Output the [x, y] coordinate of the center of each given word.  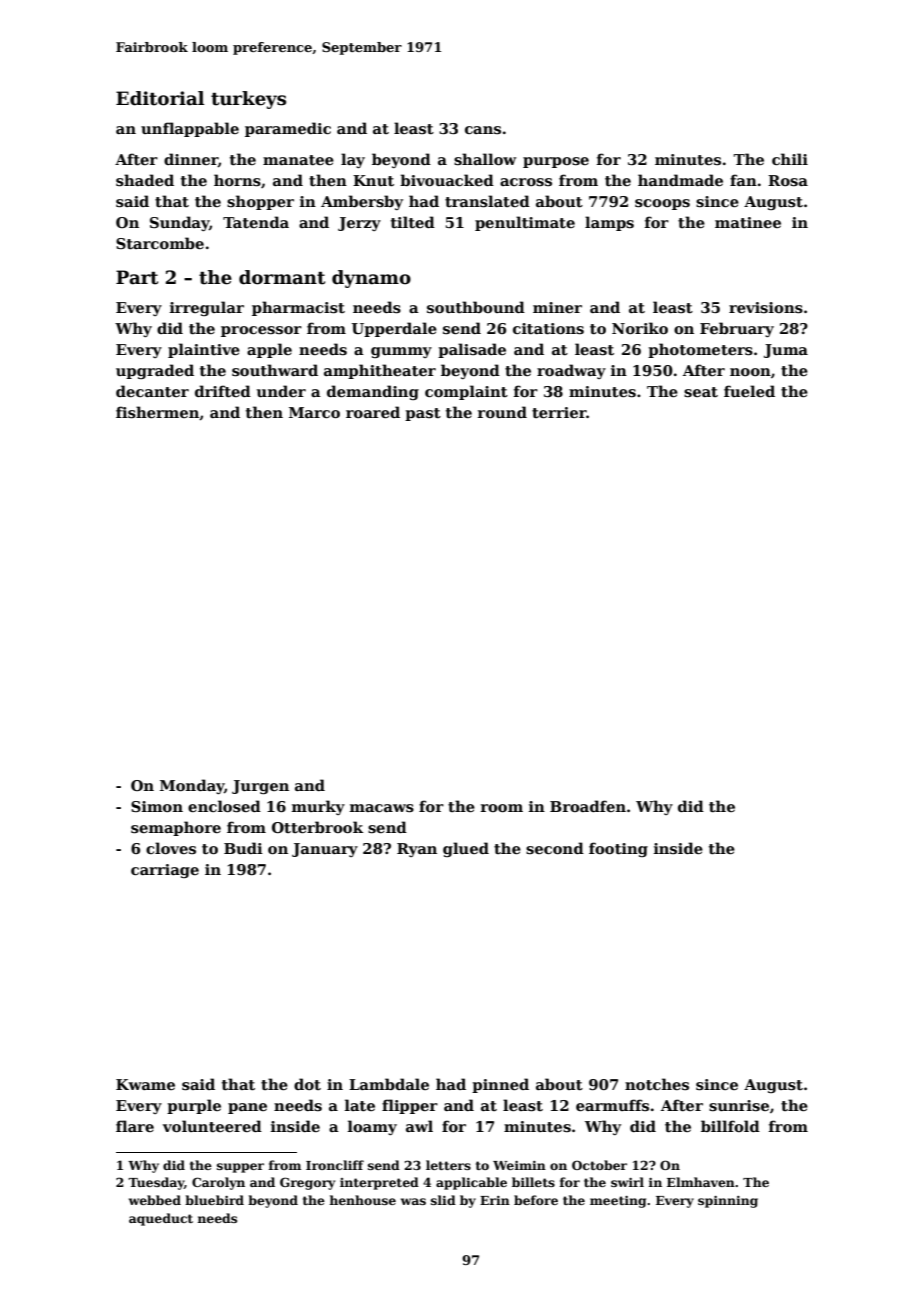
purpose [556, 162]
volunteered [212, 1126]
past [423, 414]
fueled [749, 391]
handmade [680, 180]
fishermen [158, 413]
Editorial [160, 98]
